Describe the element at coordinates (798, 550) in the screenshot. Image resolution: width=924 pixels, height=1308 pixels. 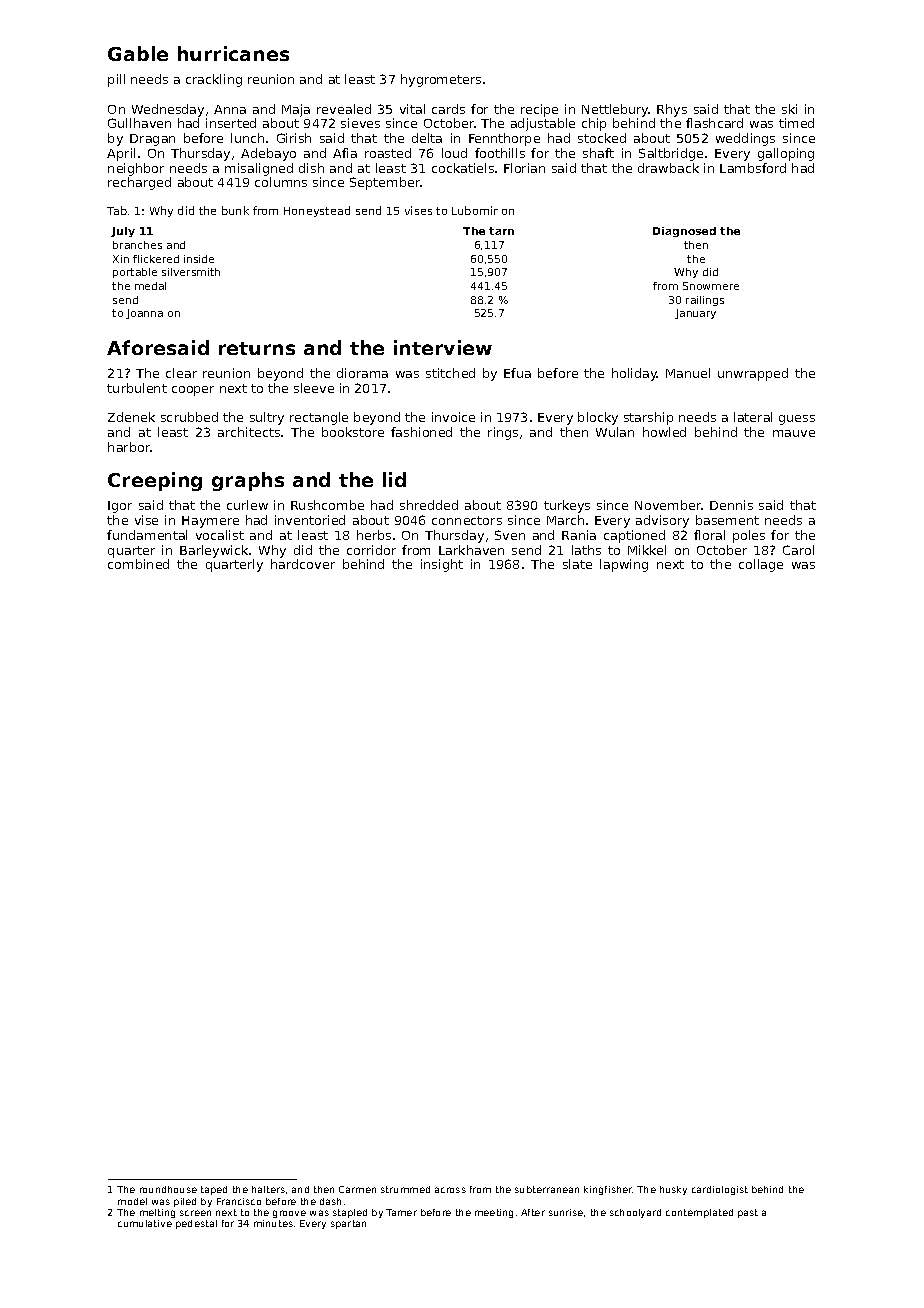
I see `Carol` at that location.
